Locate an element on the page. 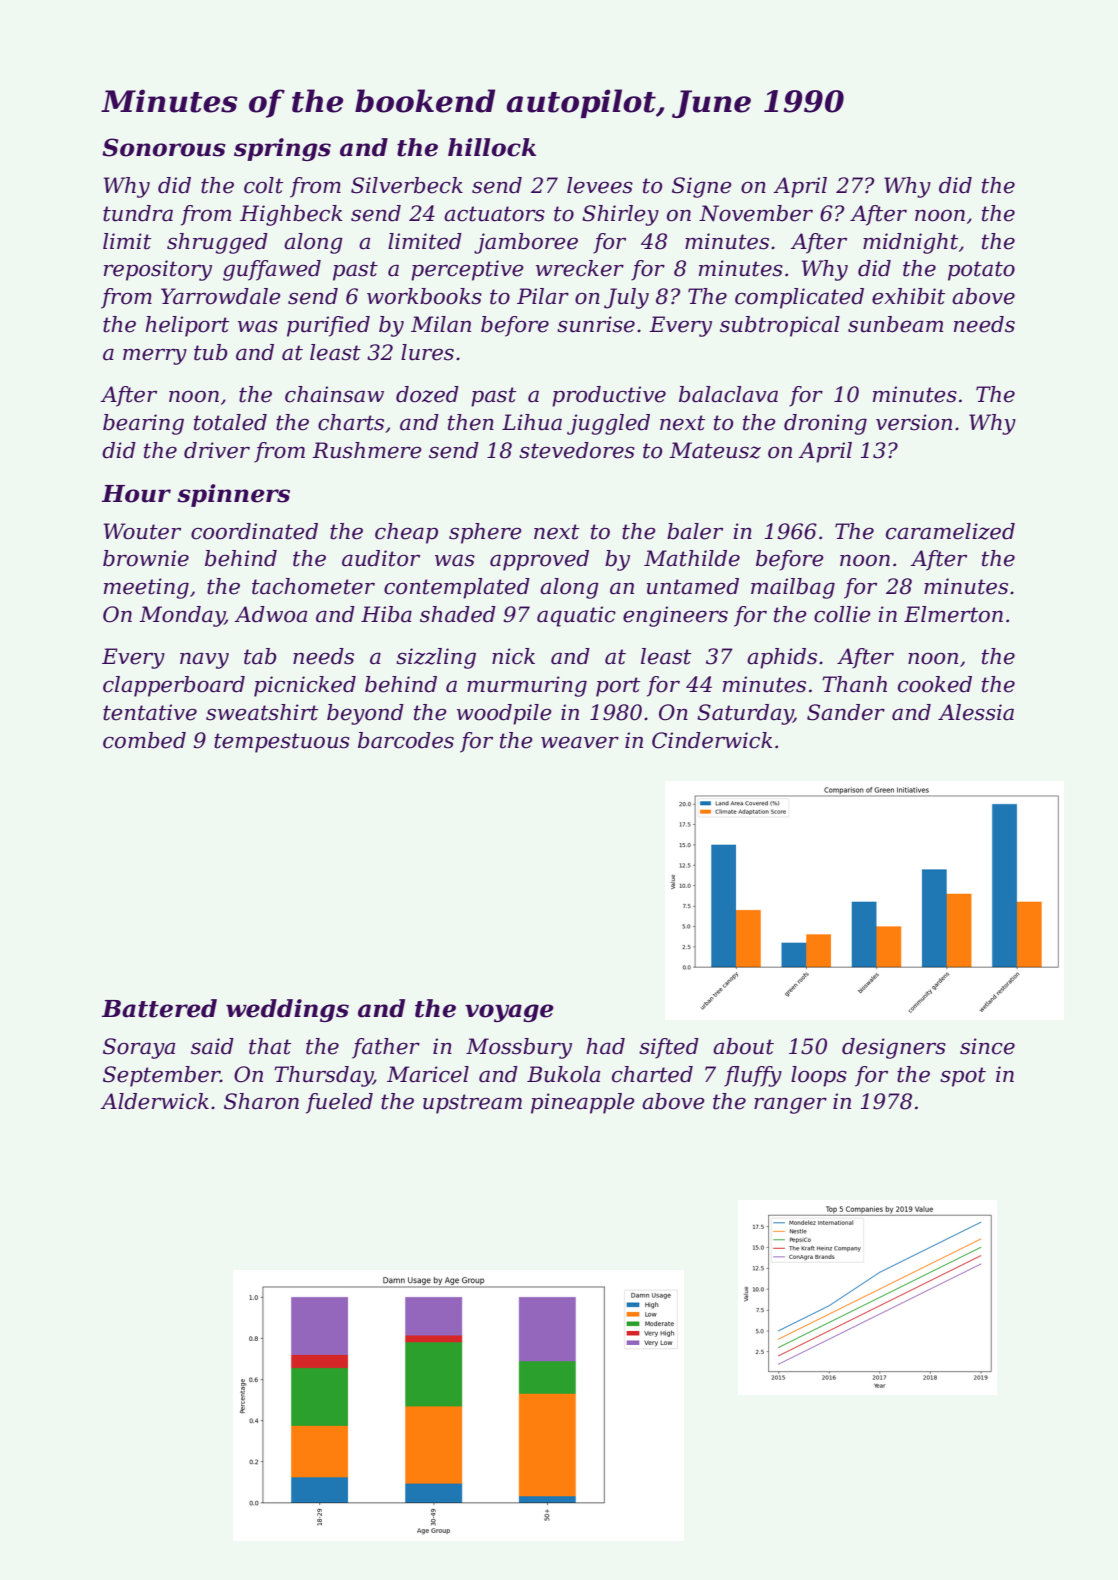 Image resolution: width=1118 pixels, height=1580 pixels. midnight is located at coordinates (910, 243).
